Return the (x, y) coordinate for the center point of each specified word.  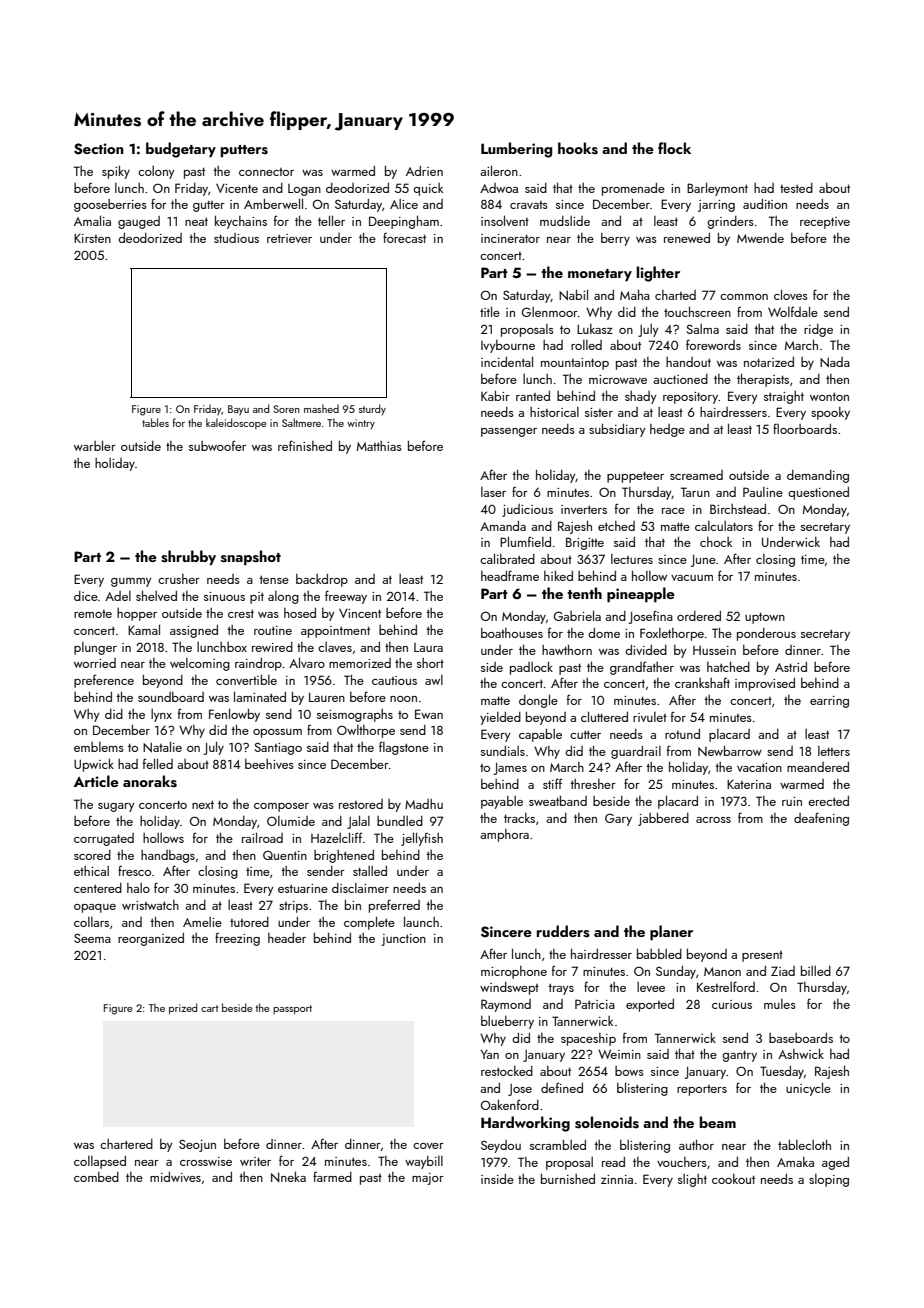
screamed (696, 475)
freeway (346, 597)
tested (796, 188)
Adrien (424, 171)
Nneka (288, 1176)
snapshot (251, 557)
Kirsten (92, 238)
